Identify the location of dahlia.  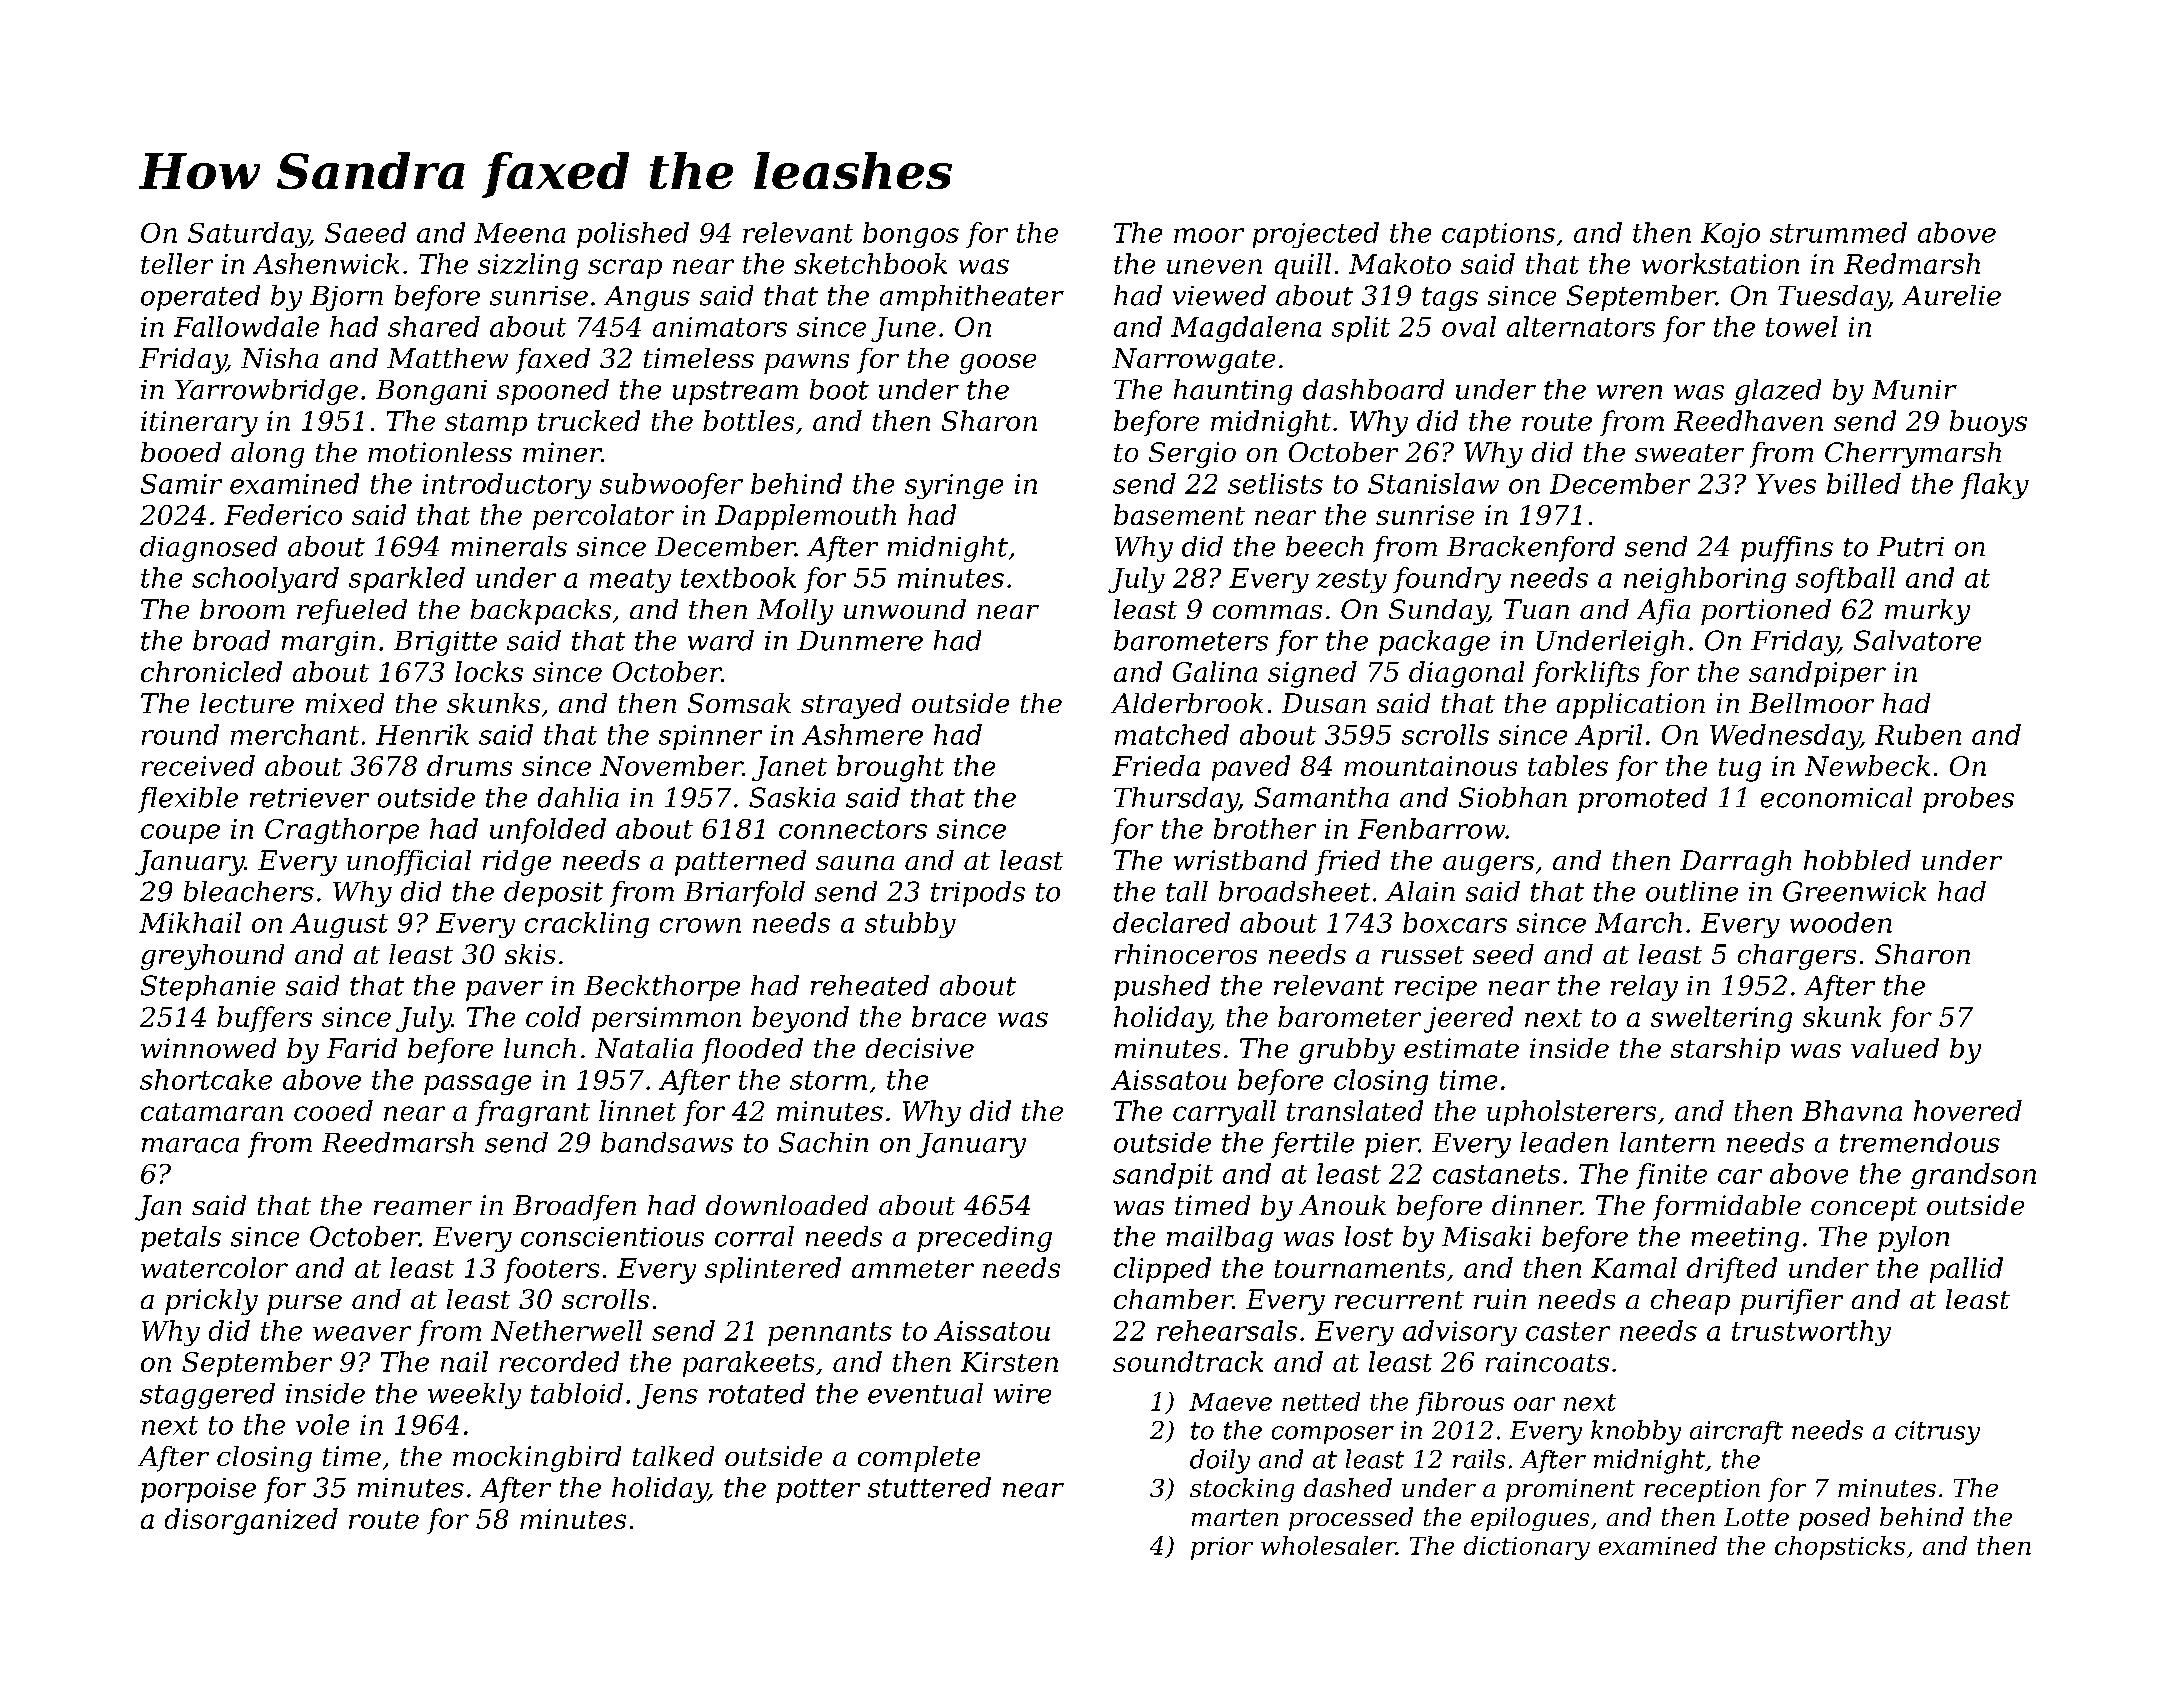
(578, 797).
